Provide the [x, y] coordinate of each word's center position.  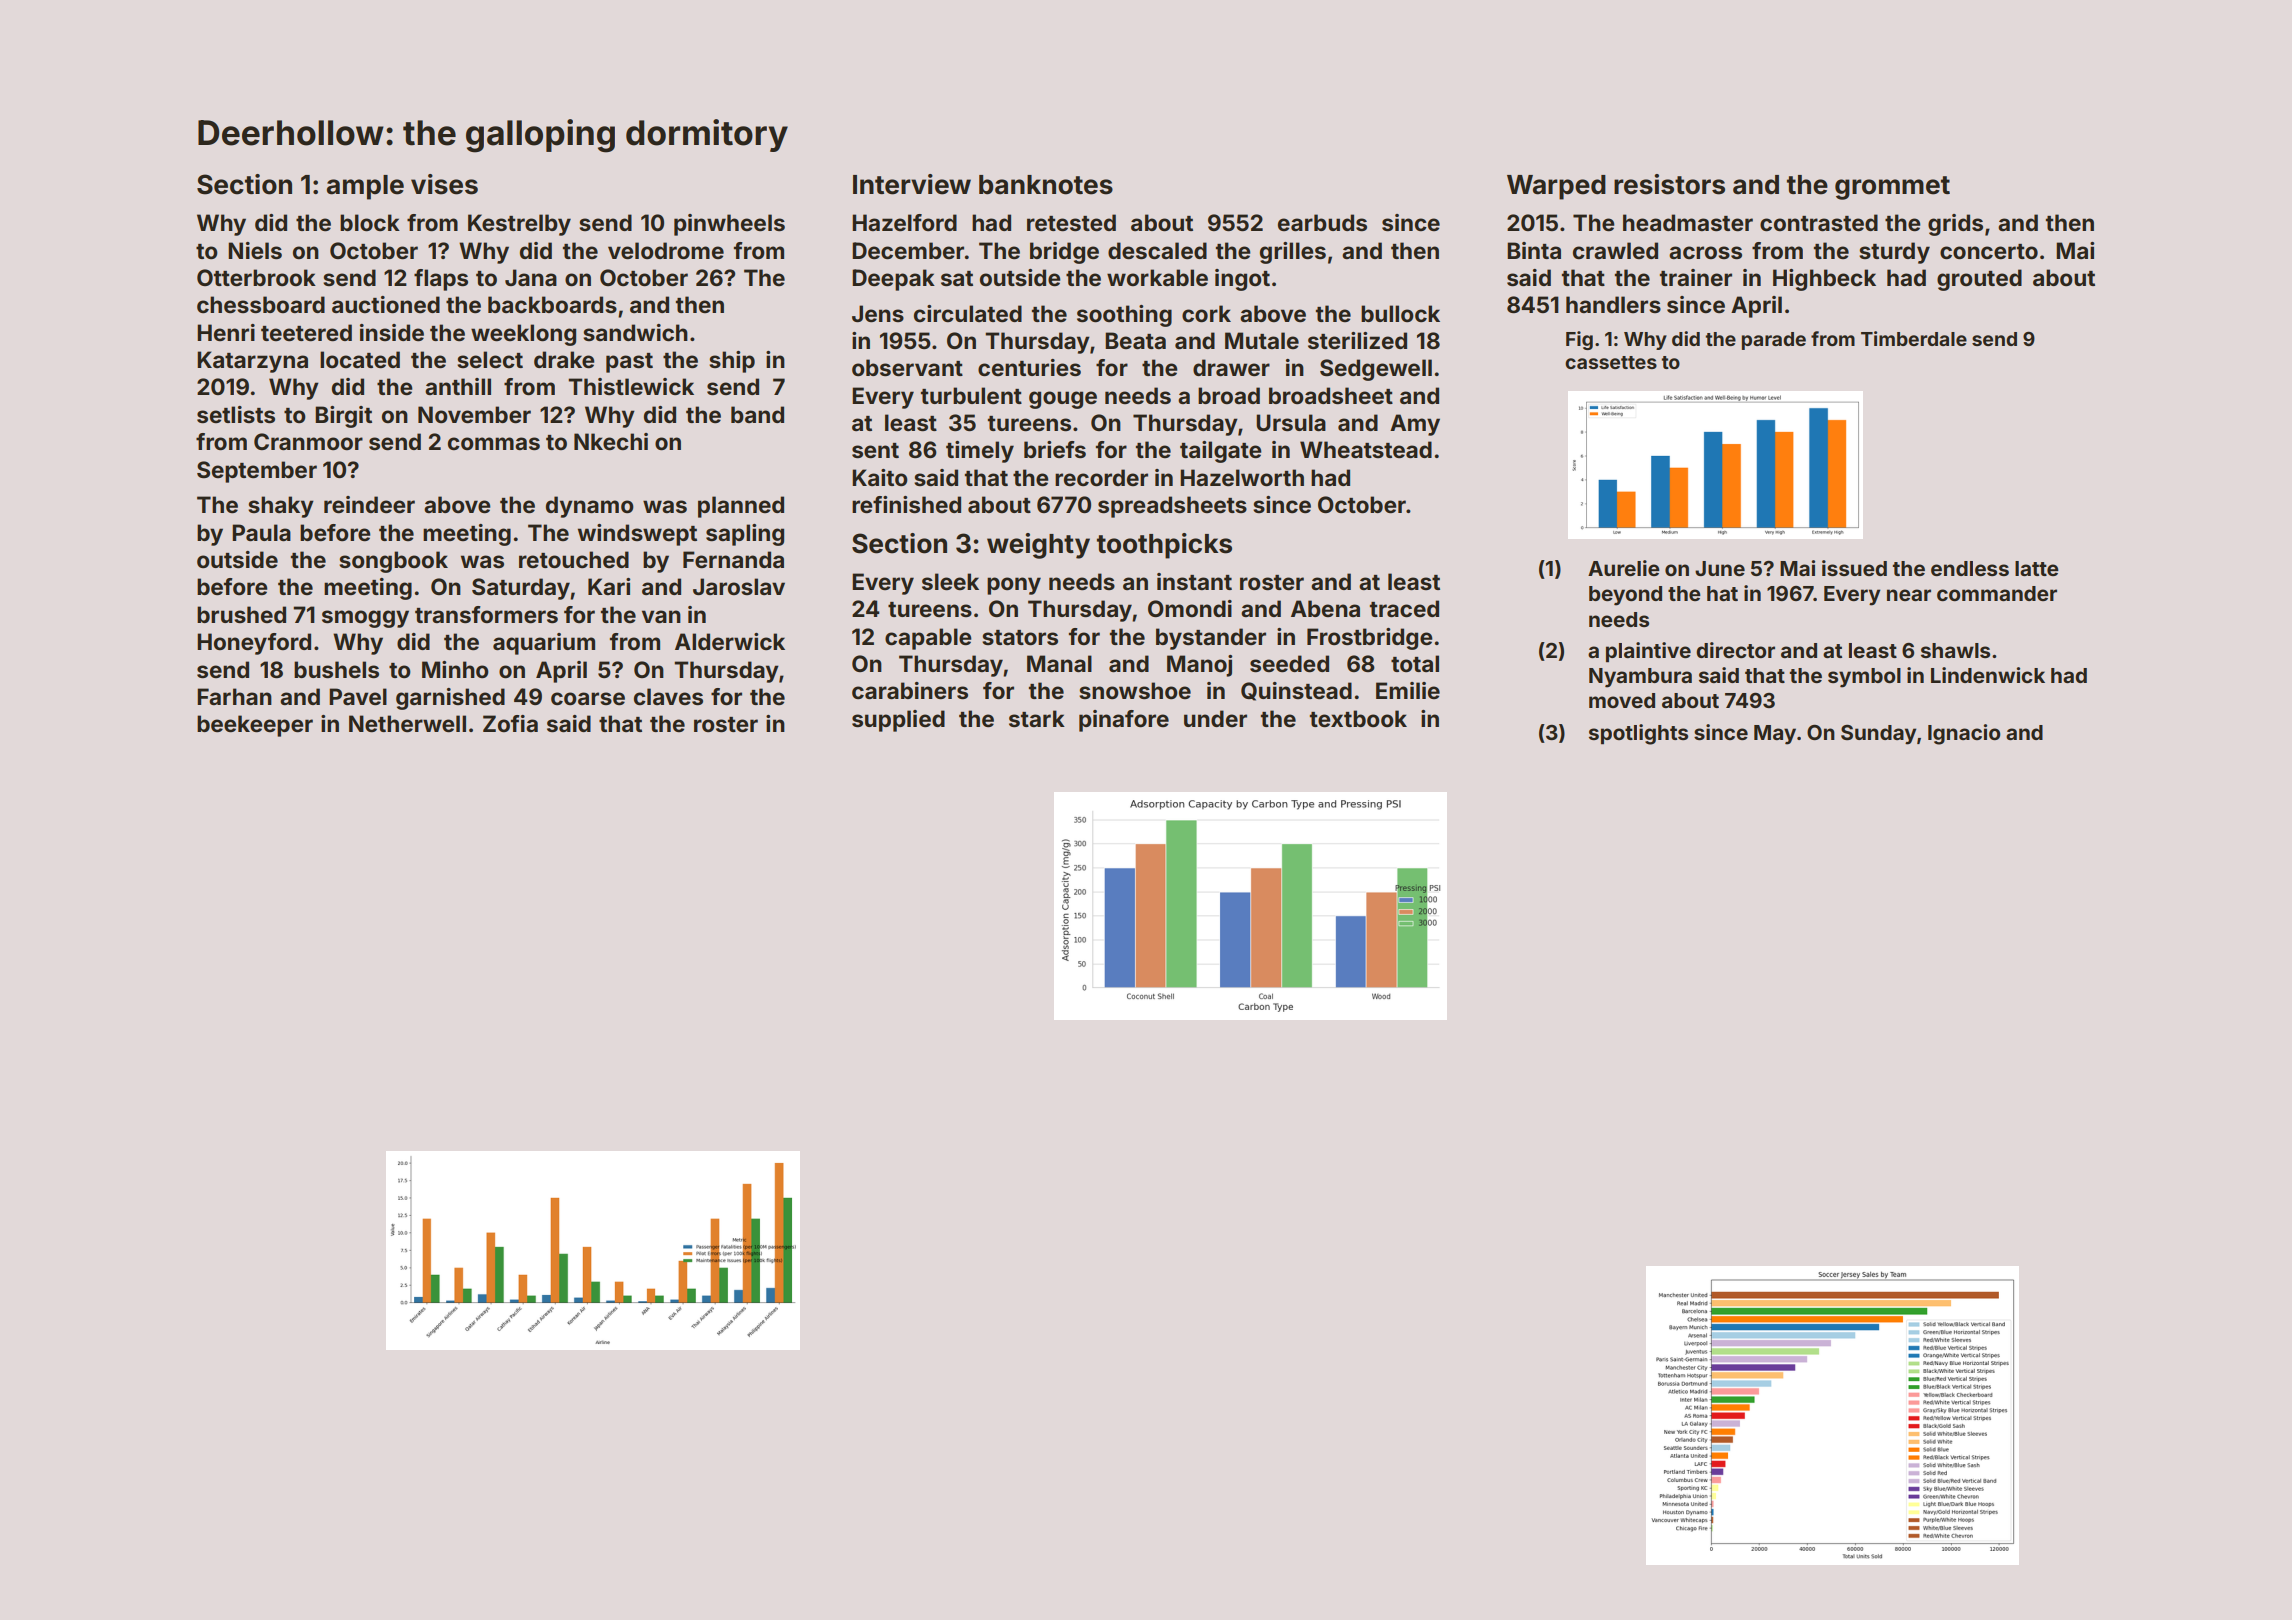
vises [444, 184]
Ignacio [1964, 734]
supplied [898, 721]
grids [1955, 225]
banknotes [1046, 185]
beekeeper [255, 726]
